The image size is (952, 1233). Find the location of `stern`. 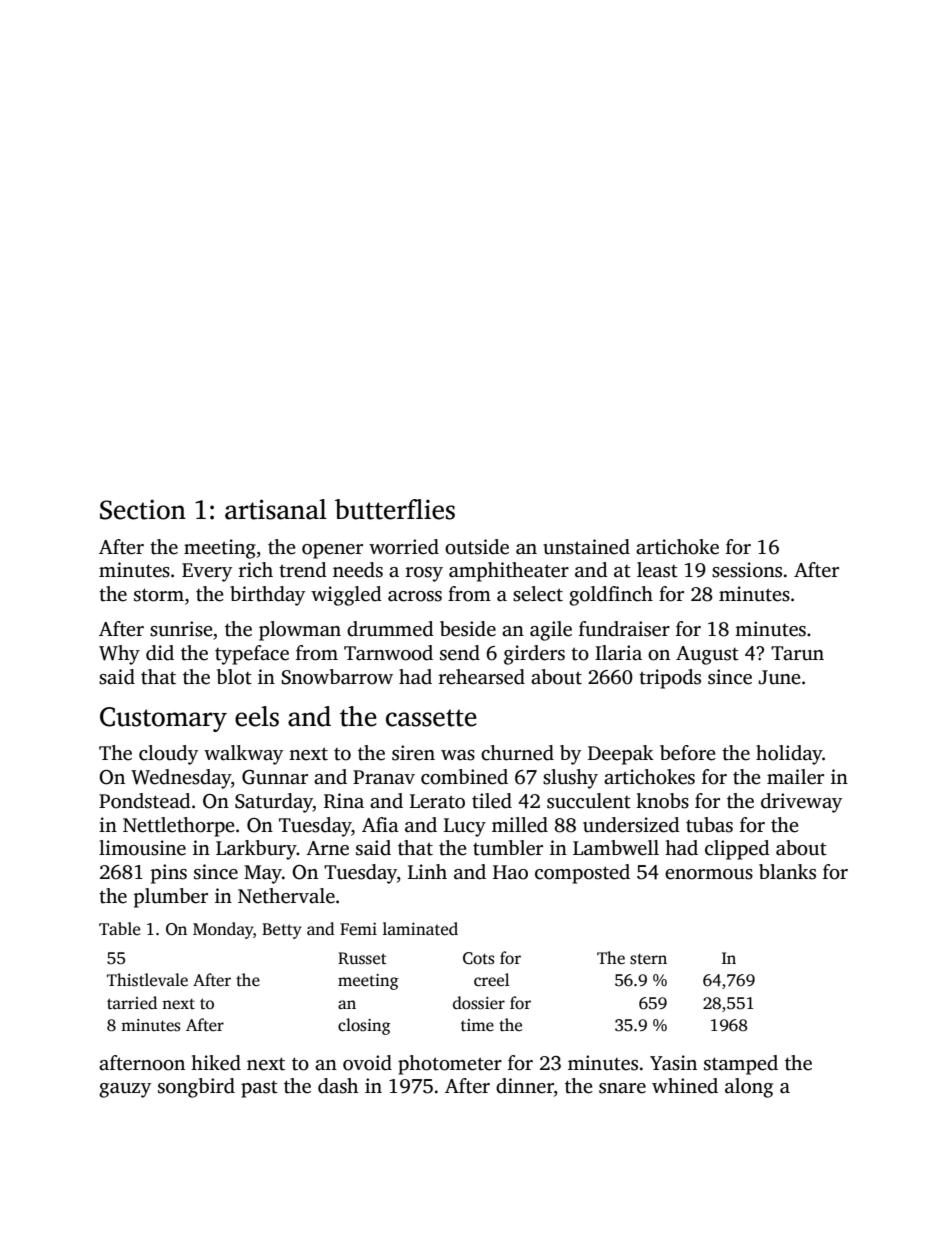

stern is located at coordinates (648, 959).
